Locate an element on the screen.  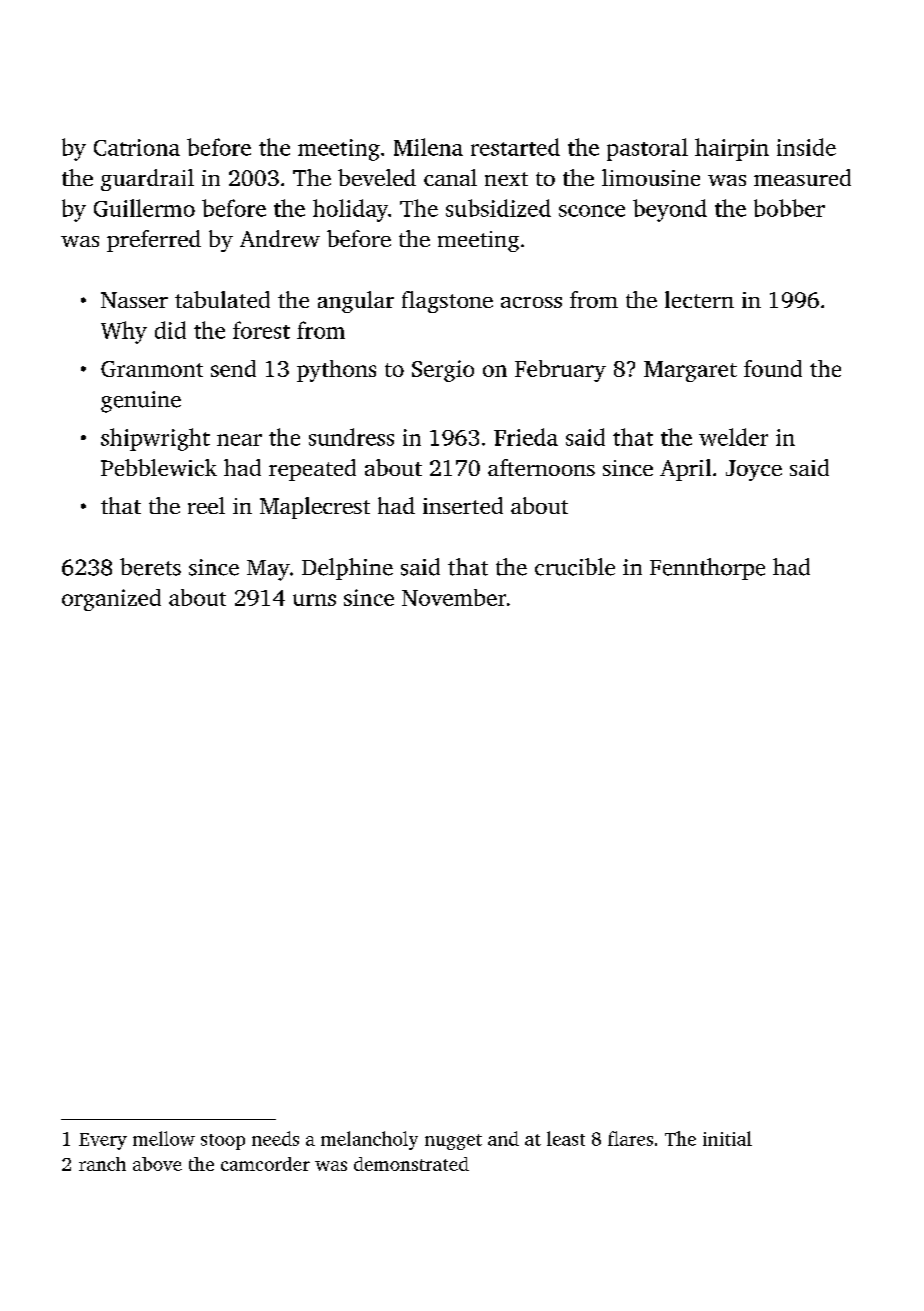
beyond is located at coordinates (670, 210).
